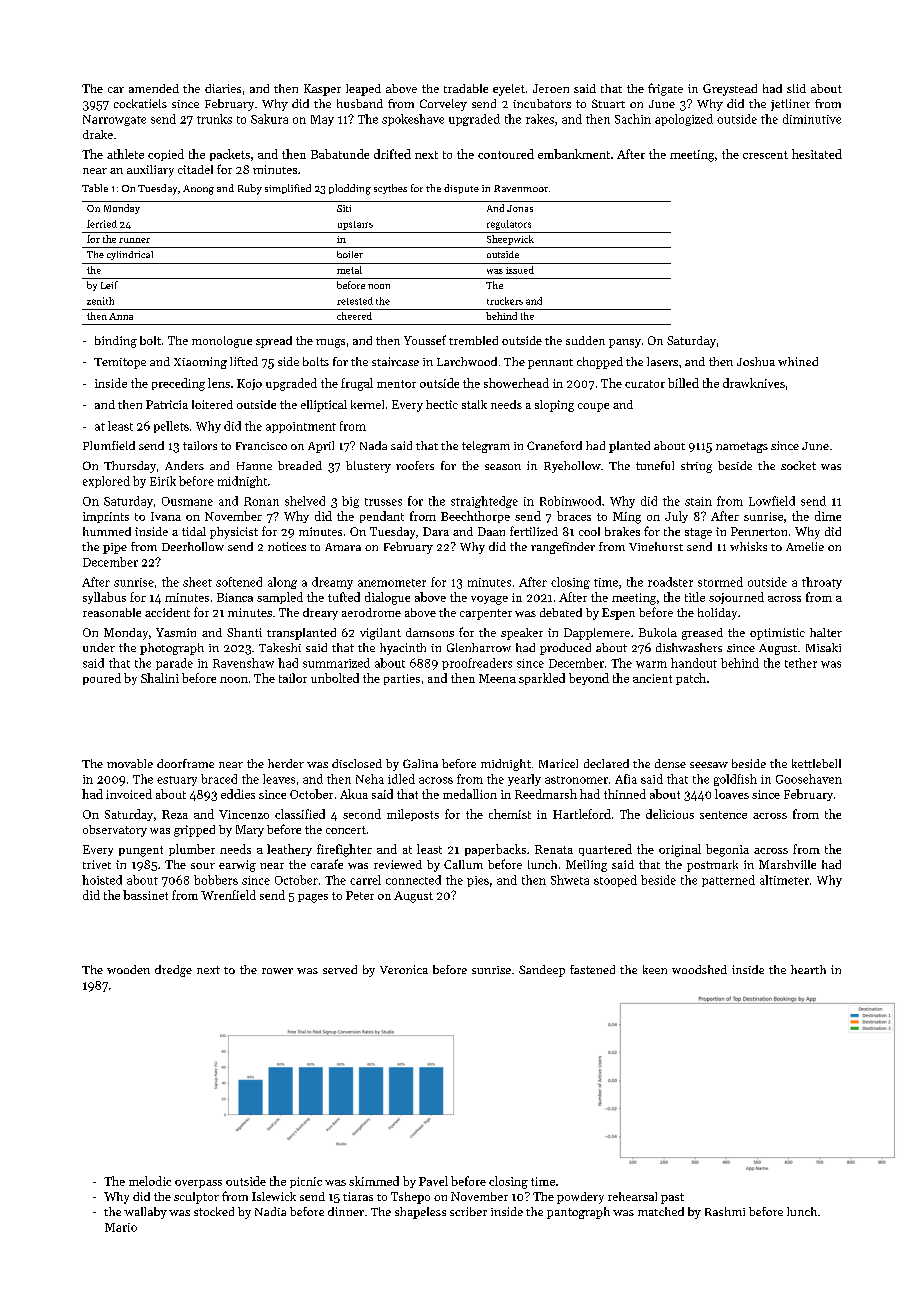 Image resolution: width=924 pixels, height=1308 pixels. I want to click on Sandeep, so click(542, 971).
